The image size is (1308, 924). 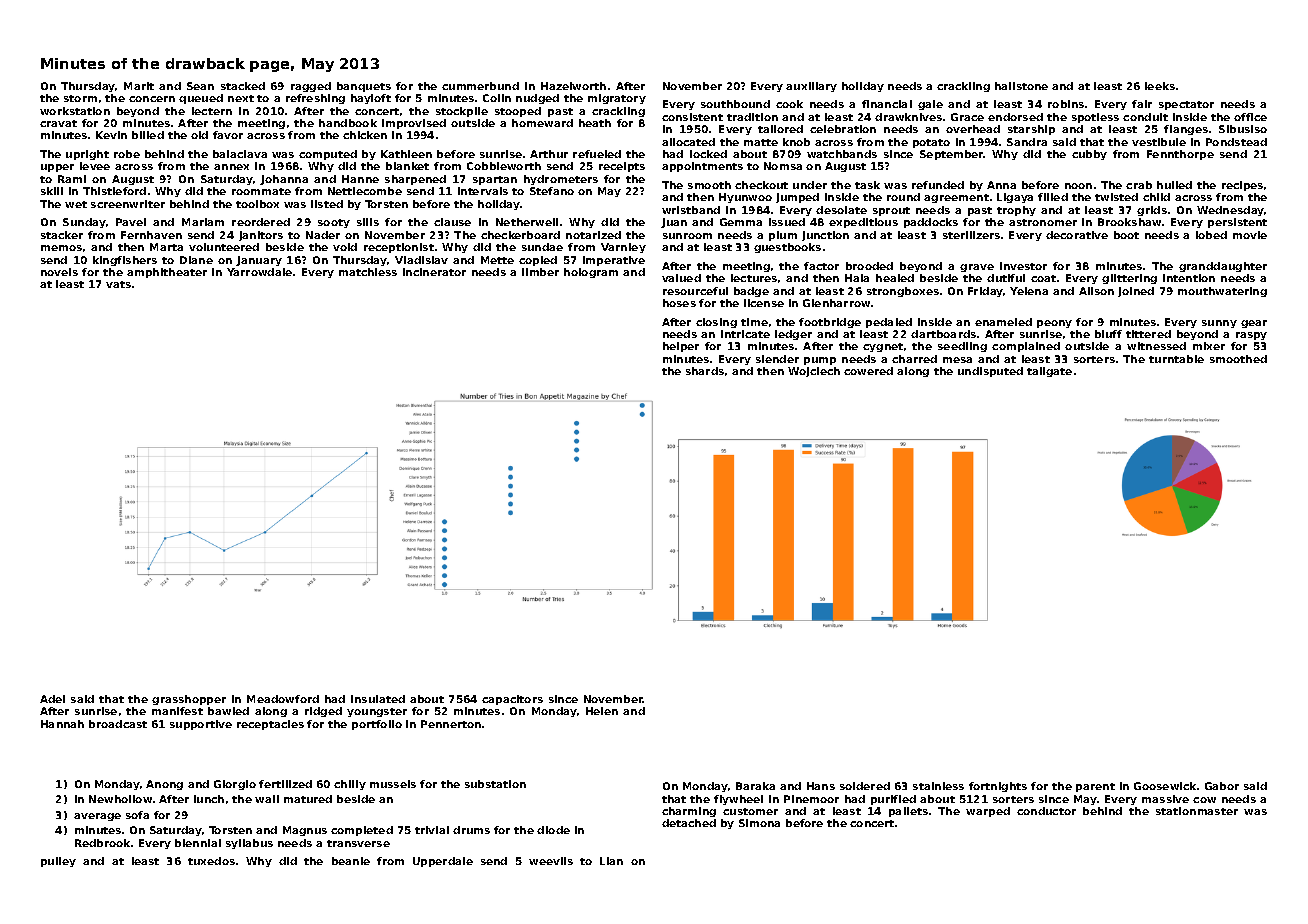 What do you see at coordinates (495, 784) in the screenshot?
I see `substation` at bounding box center [495, 784].
